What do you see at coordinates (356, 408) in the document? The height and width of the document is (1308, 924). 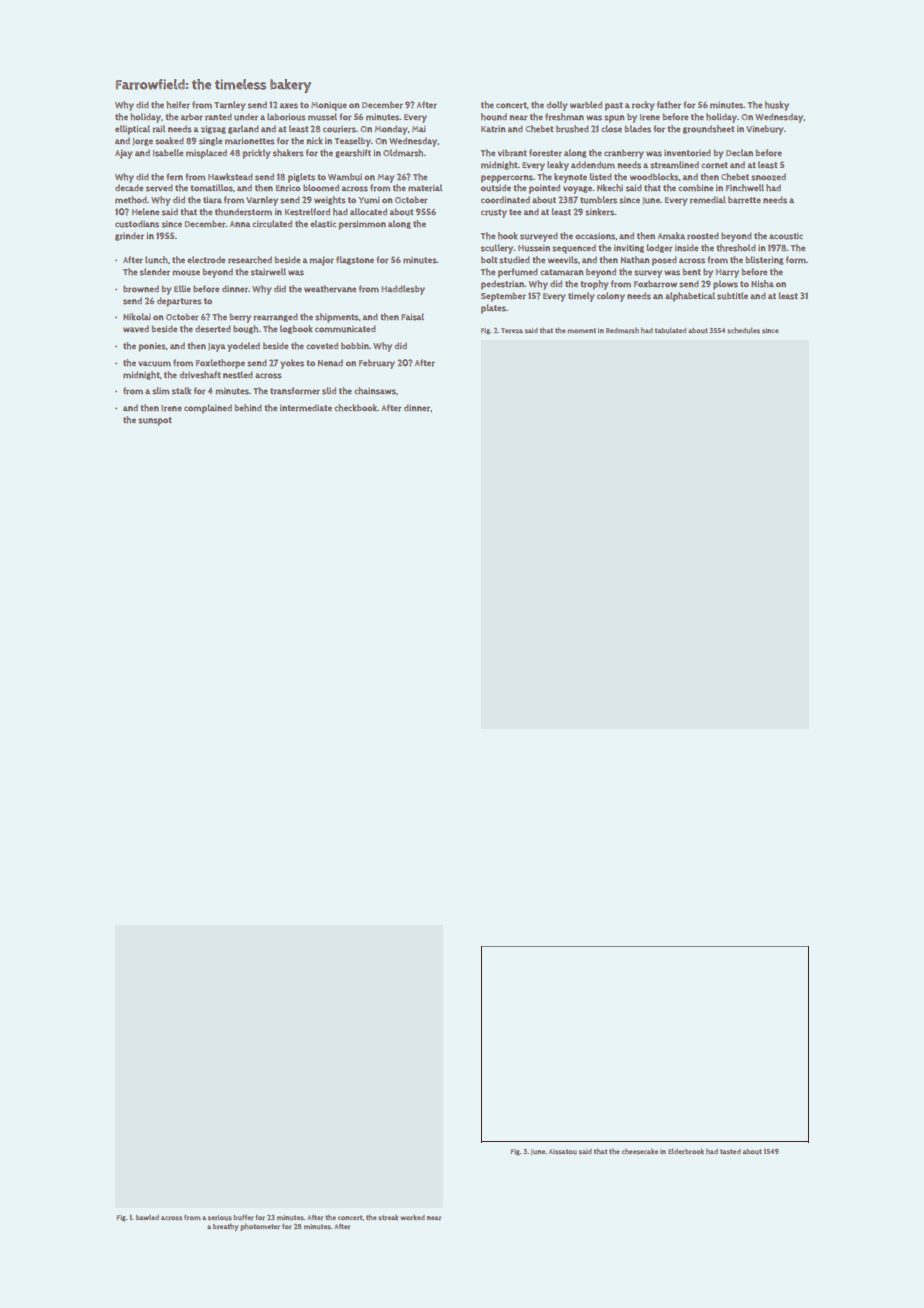 I see `checkbook` at bounding box center [356, 408].
